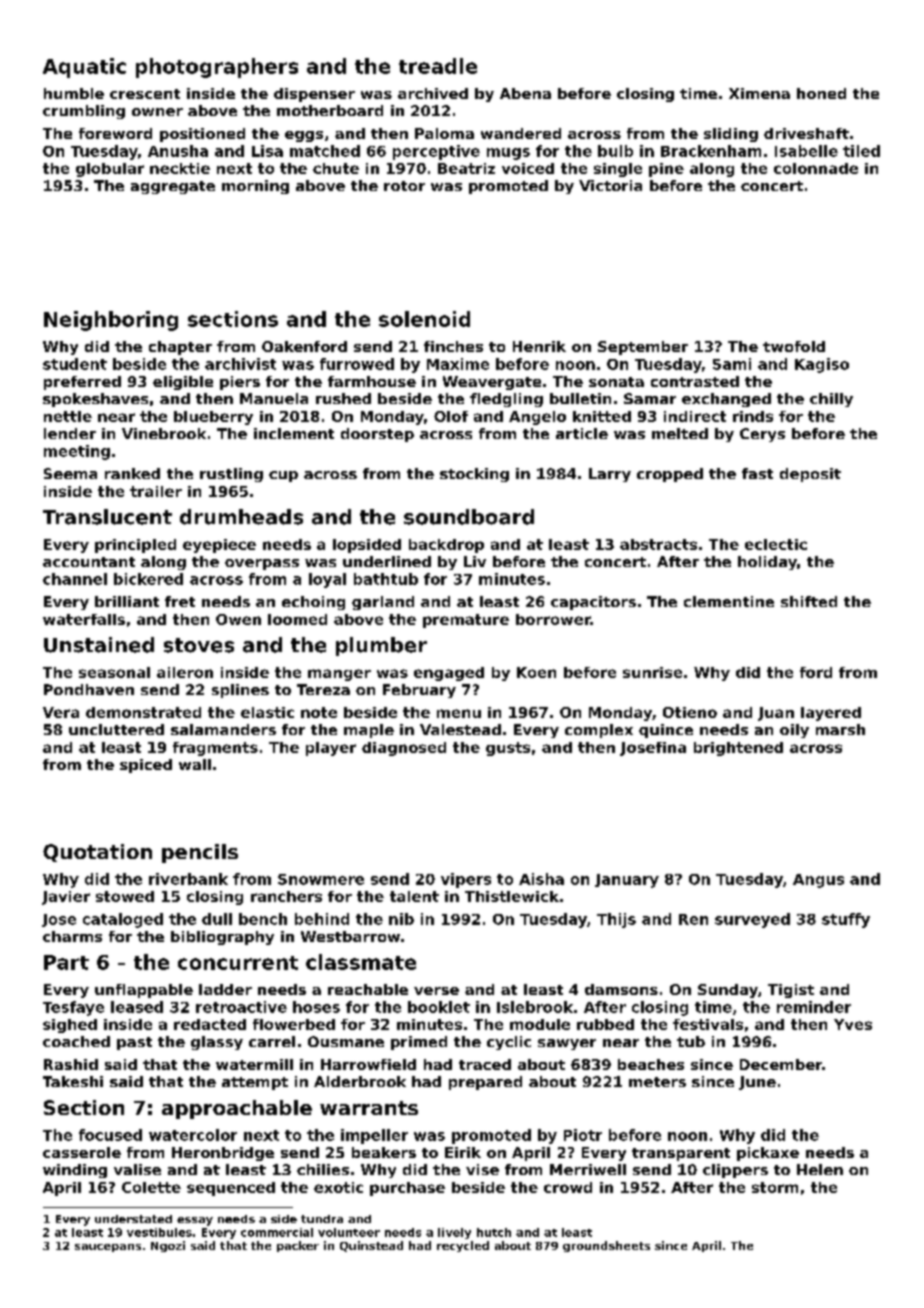  I want to click on diagnosed, so click(404, 749).
